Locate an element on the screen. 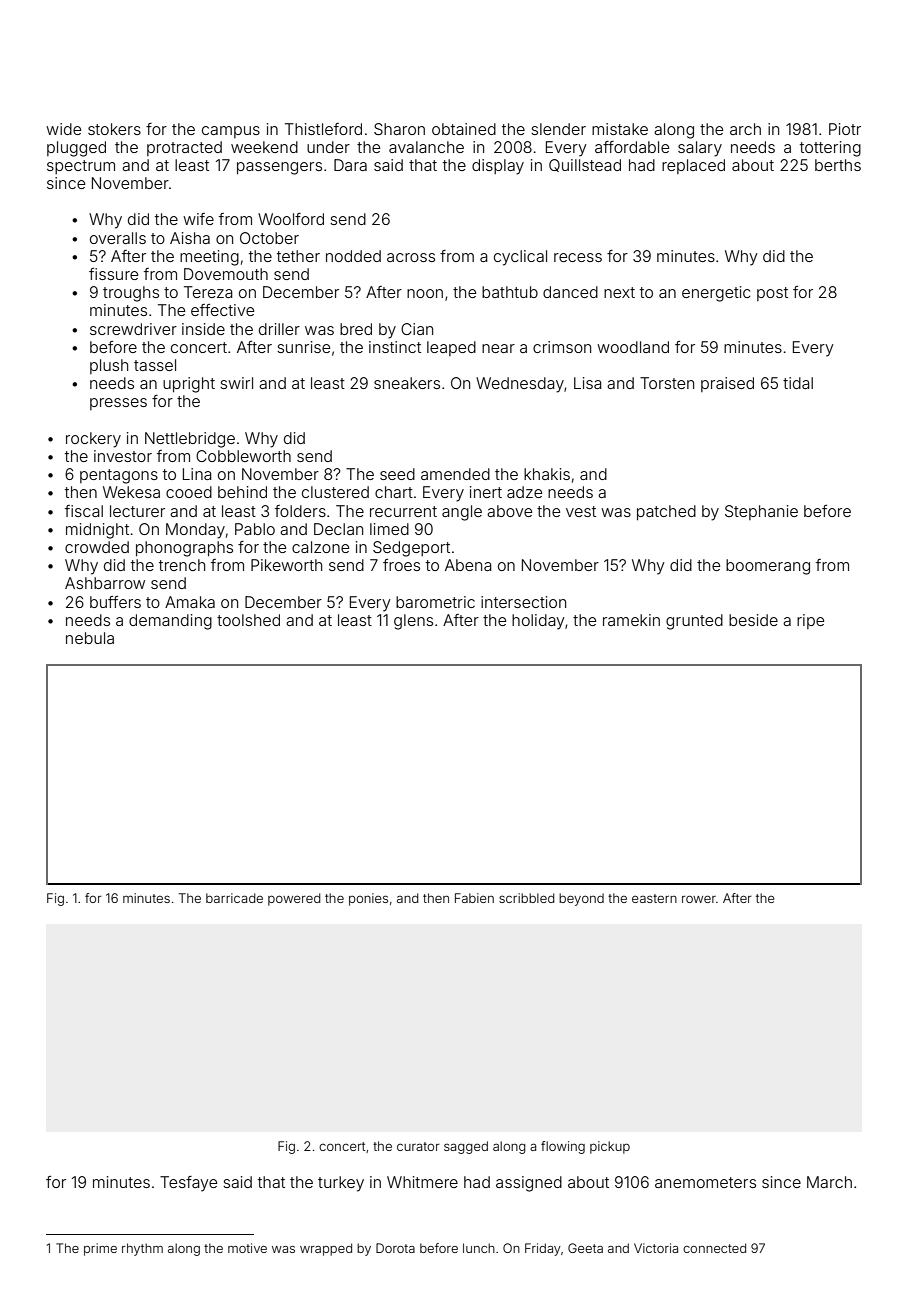 Image resolution: width=908 pixels, height=1316 pixels. nebula is located at coordinates (90, 638).
